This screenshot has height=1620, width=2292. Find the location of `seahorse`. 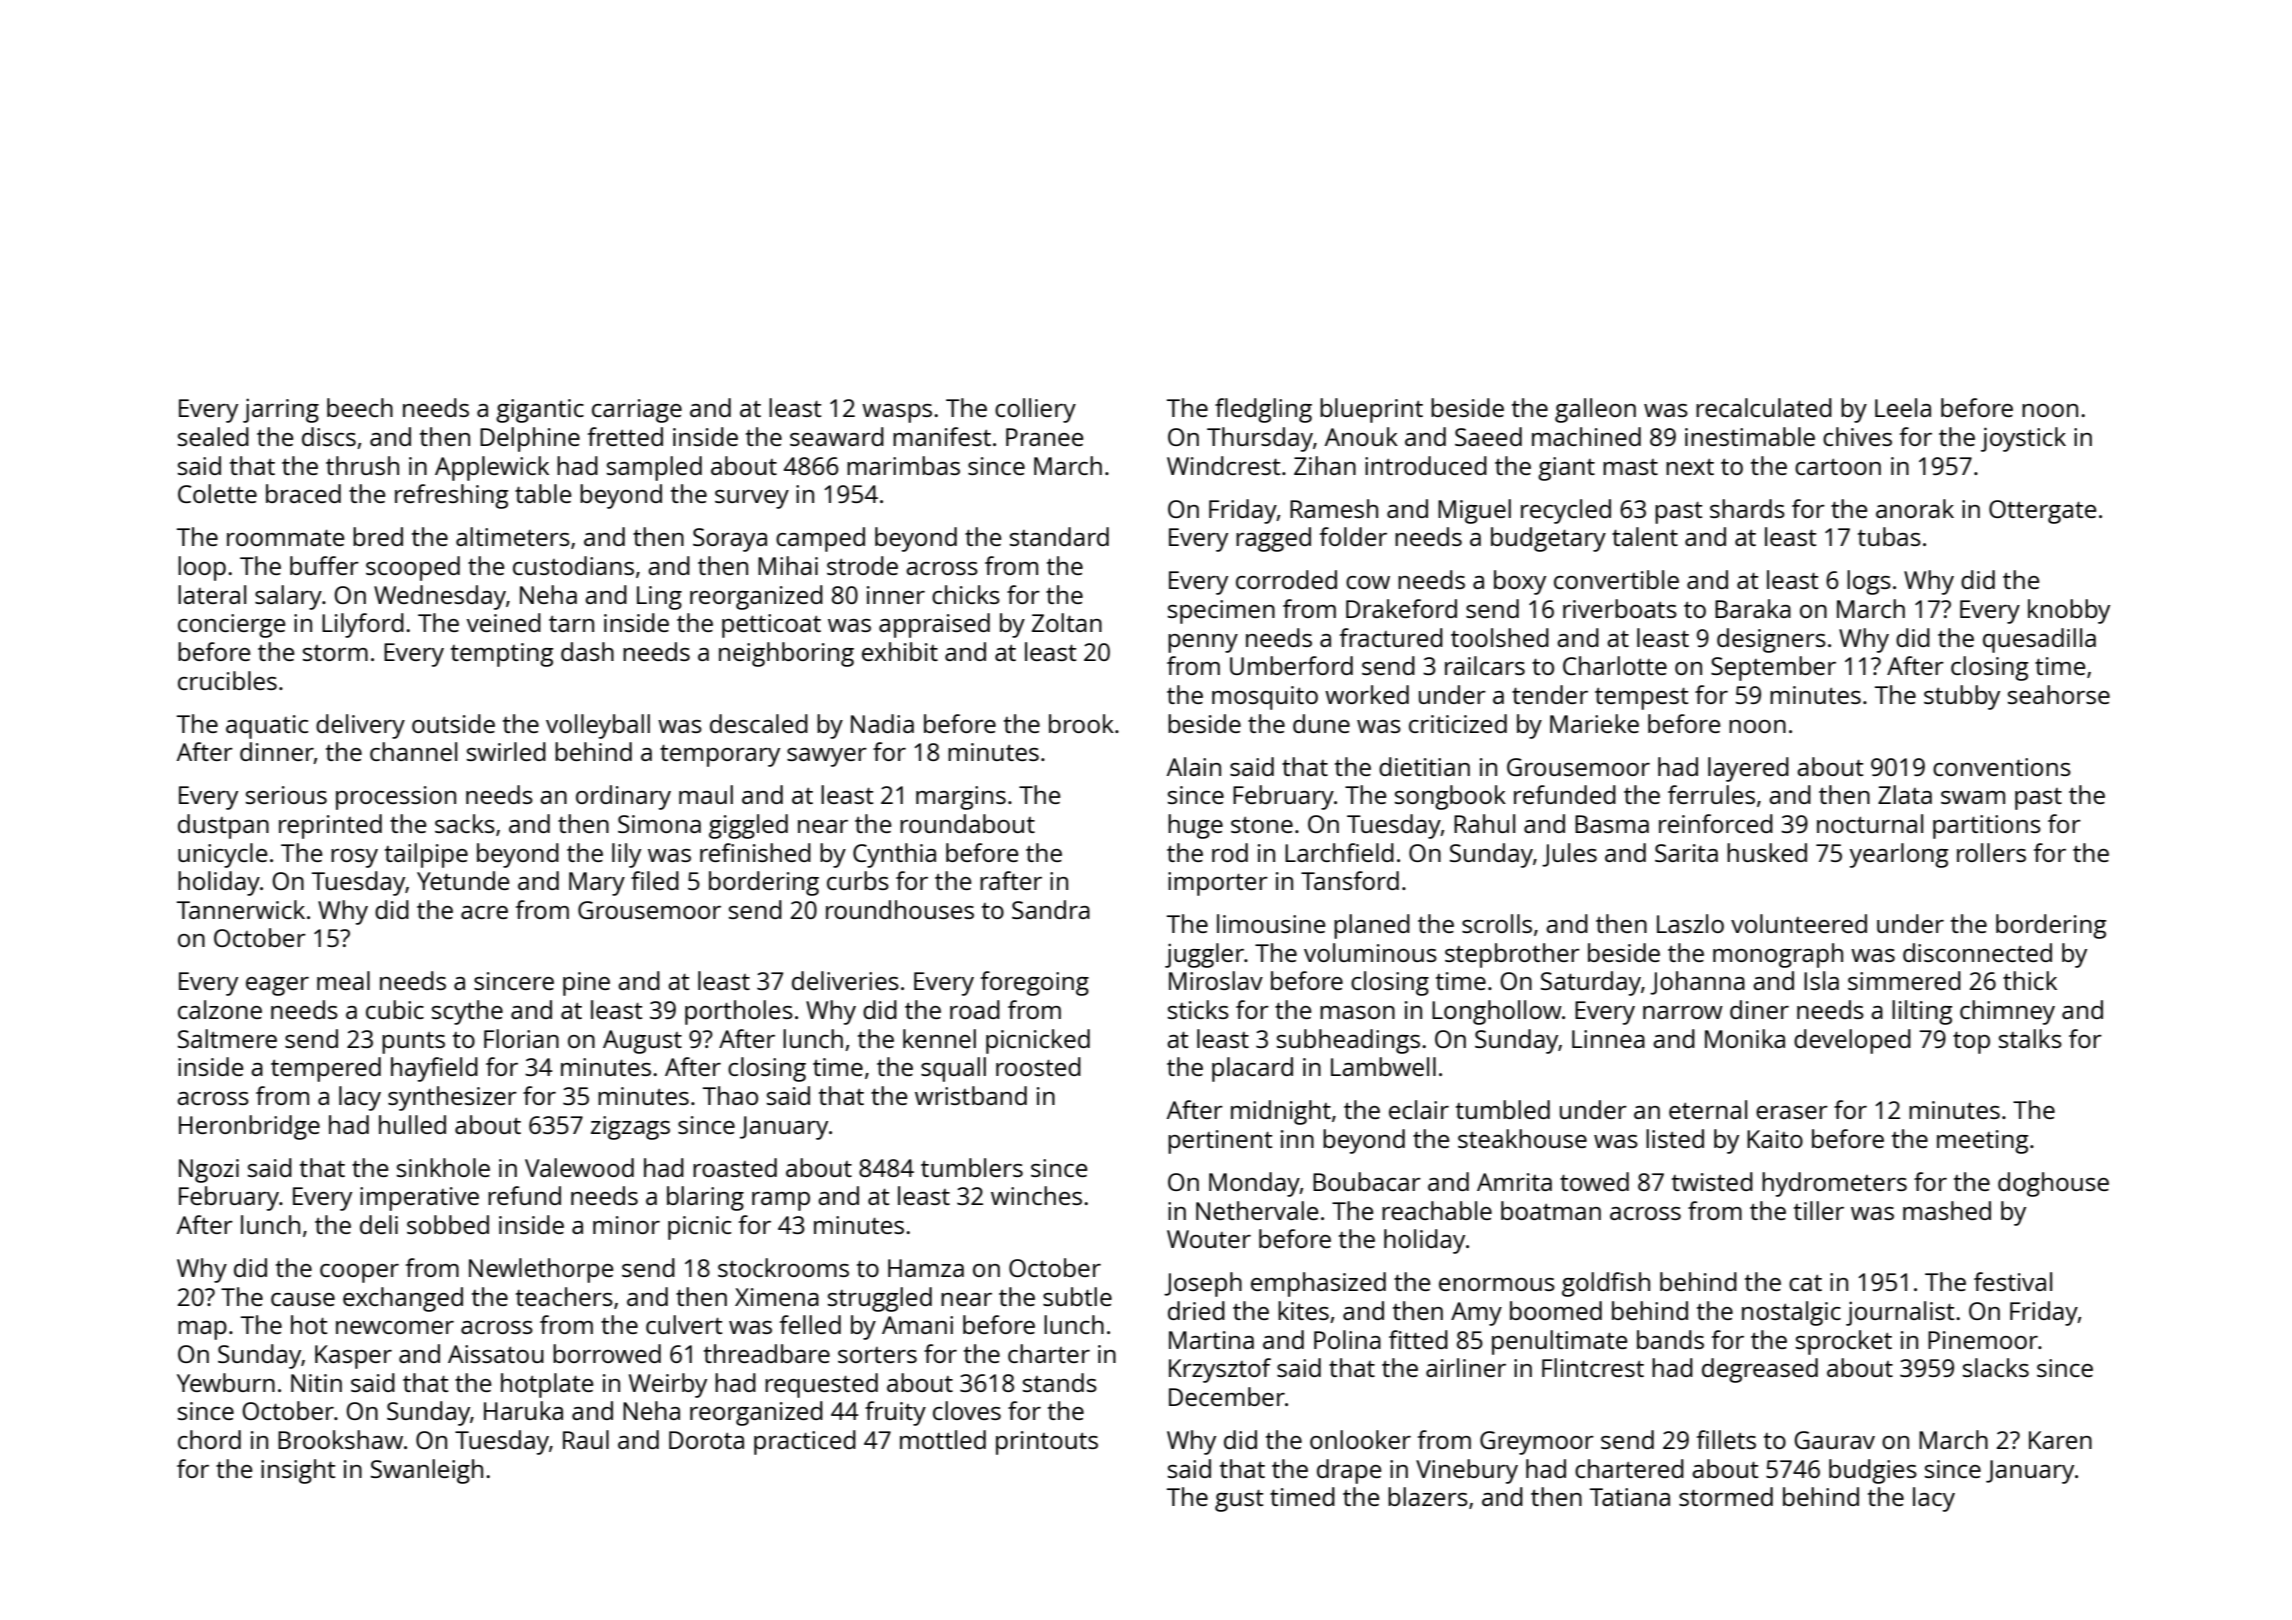

seahorse is located at coordinates (2059, 694).
